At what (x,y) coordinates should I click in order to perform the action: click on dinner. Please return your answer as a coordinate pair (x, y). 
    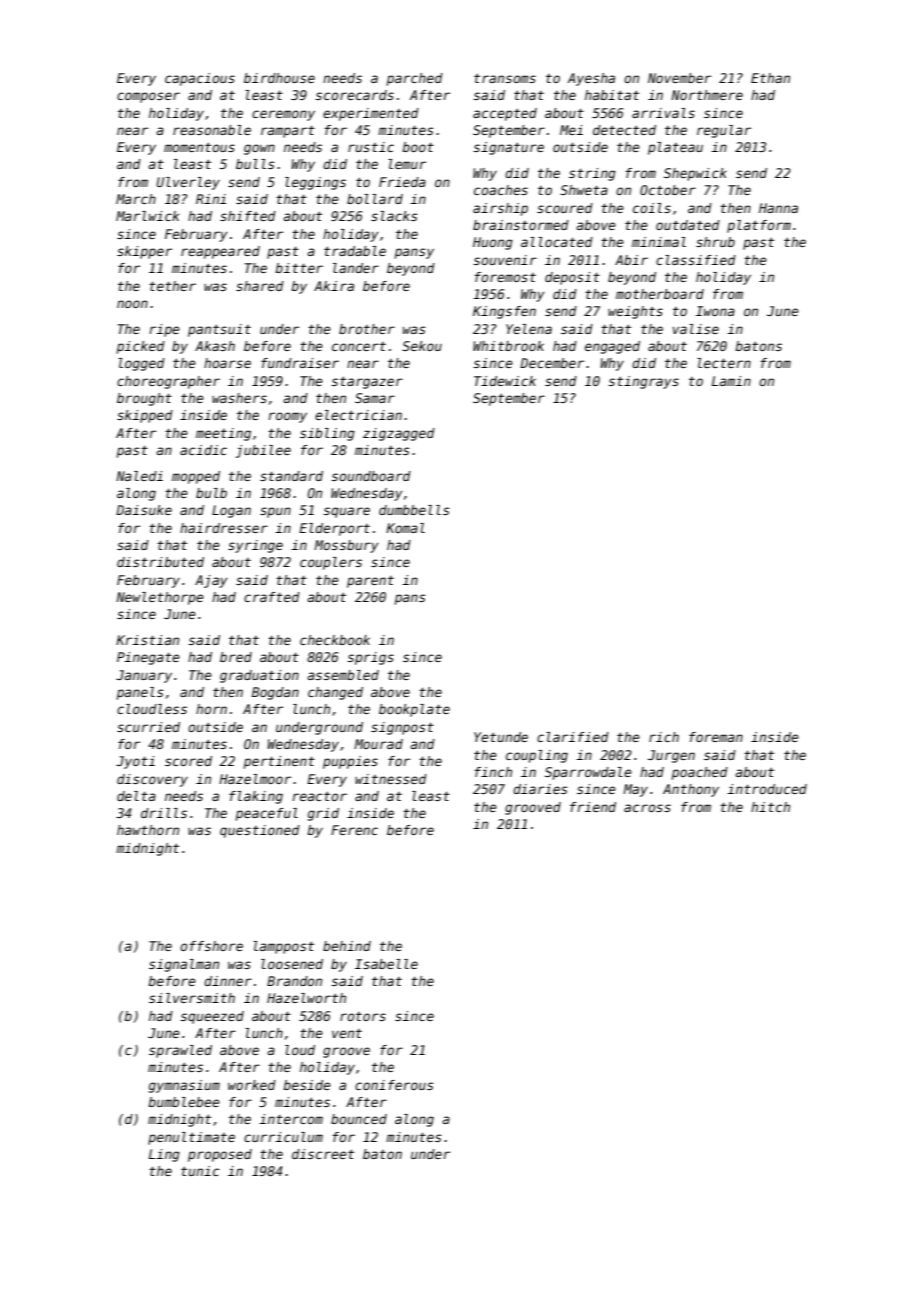
    Looking at the image, I should click on (228, 981).
